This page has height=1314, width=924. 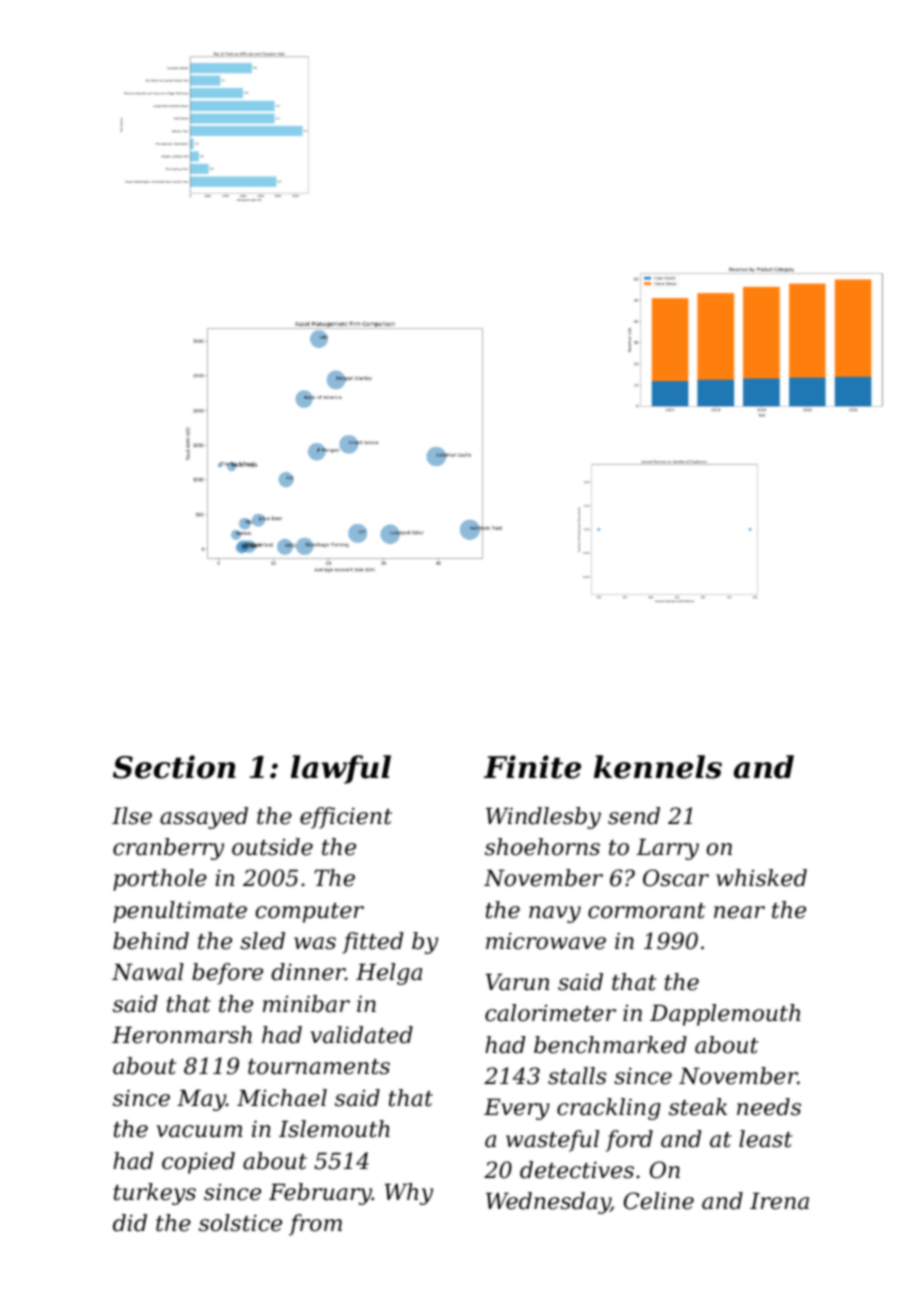 What do you see at coordinates (517, 1109) in the page?
I see `Every` at bounding box center [517, 1109].
